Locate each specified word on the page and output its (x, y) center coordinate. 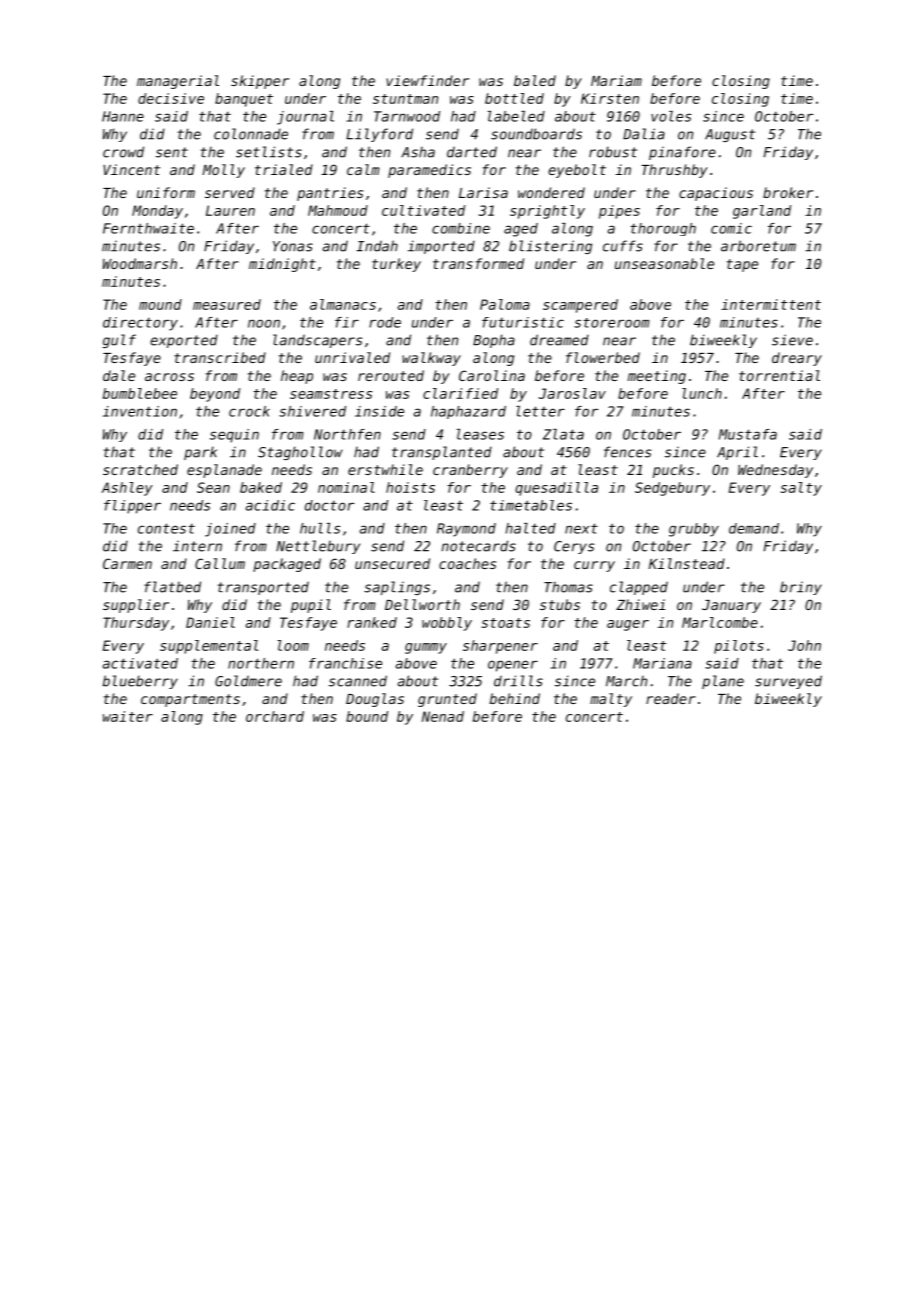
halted (531, 528)
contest (166, 528)
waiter (128, 716)
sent (172, 152)
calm (363, 169)
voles (671, 116)
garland (762, 212)
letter (540, 411)
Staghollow (300, 453)
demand (754, 528)
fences (627, 452)
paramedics (429, 171)
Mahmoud (338, 210)
